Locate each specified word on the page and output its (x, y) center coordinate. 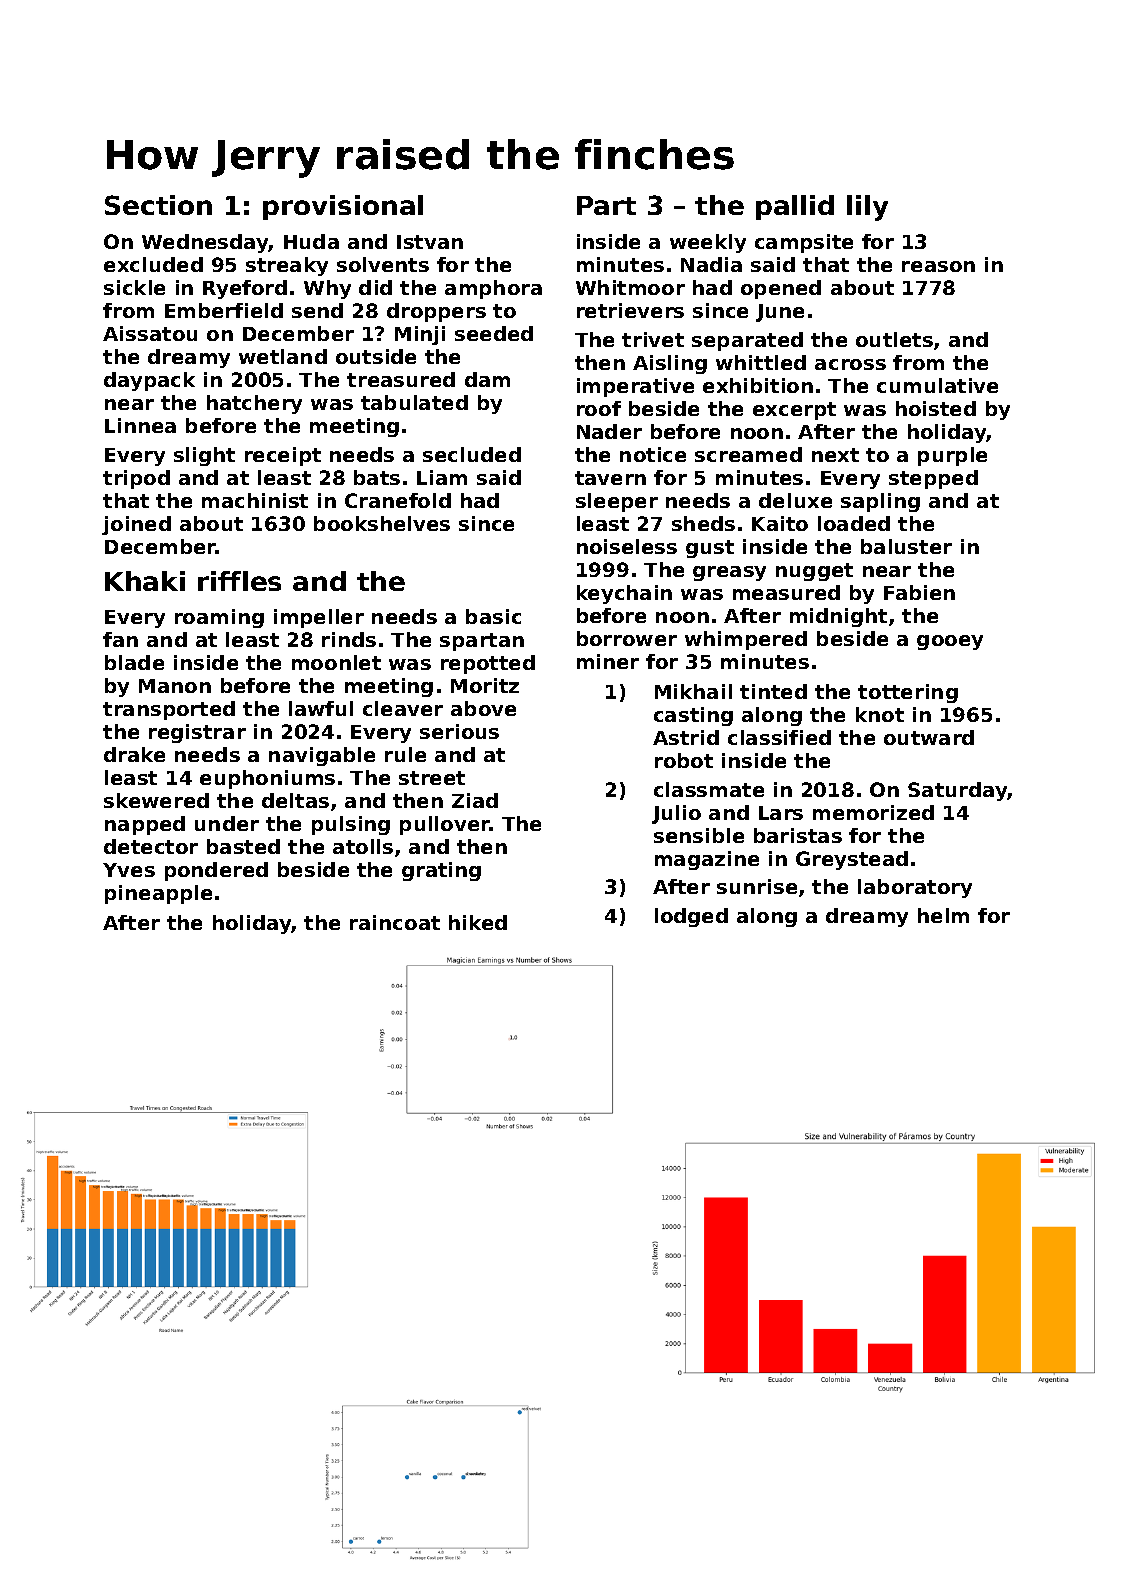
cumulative (937, 385)
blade (134, 662)
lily (867, 208)
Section (158, 205)
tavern (610, 478)
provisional (343, 207)
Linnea (140, 425)
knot (880, 714)
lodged (691, 917)
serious (459, 731)
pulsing (351, 825)
